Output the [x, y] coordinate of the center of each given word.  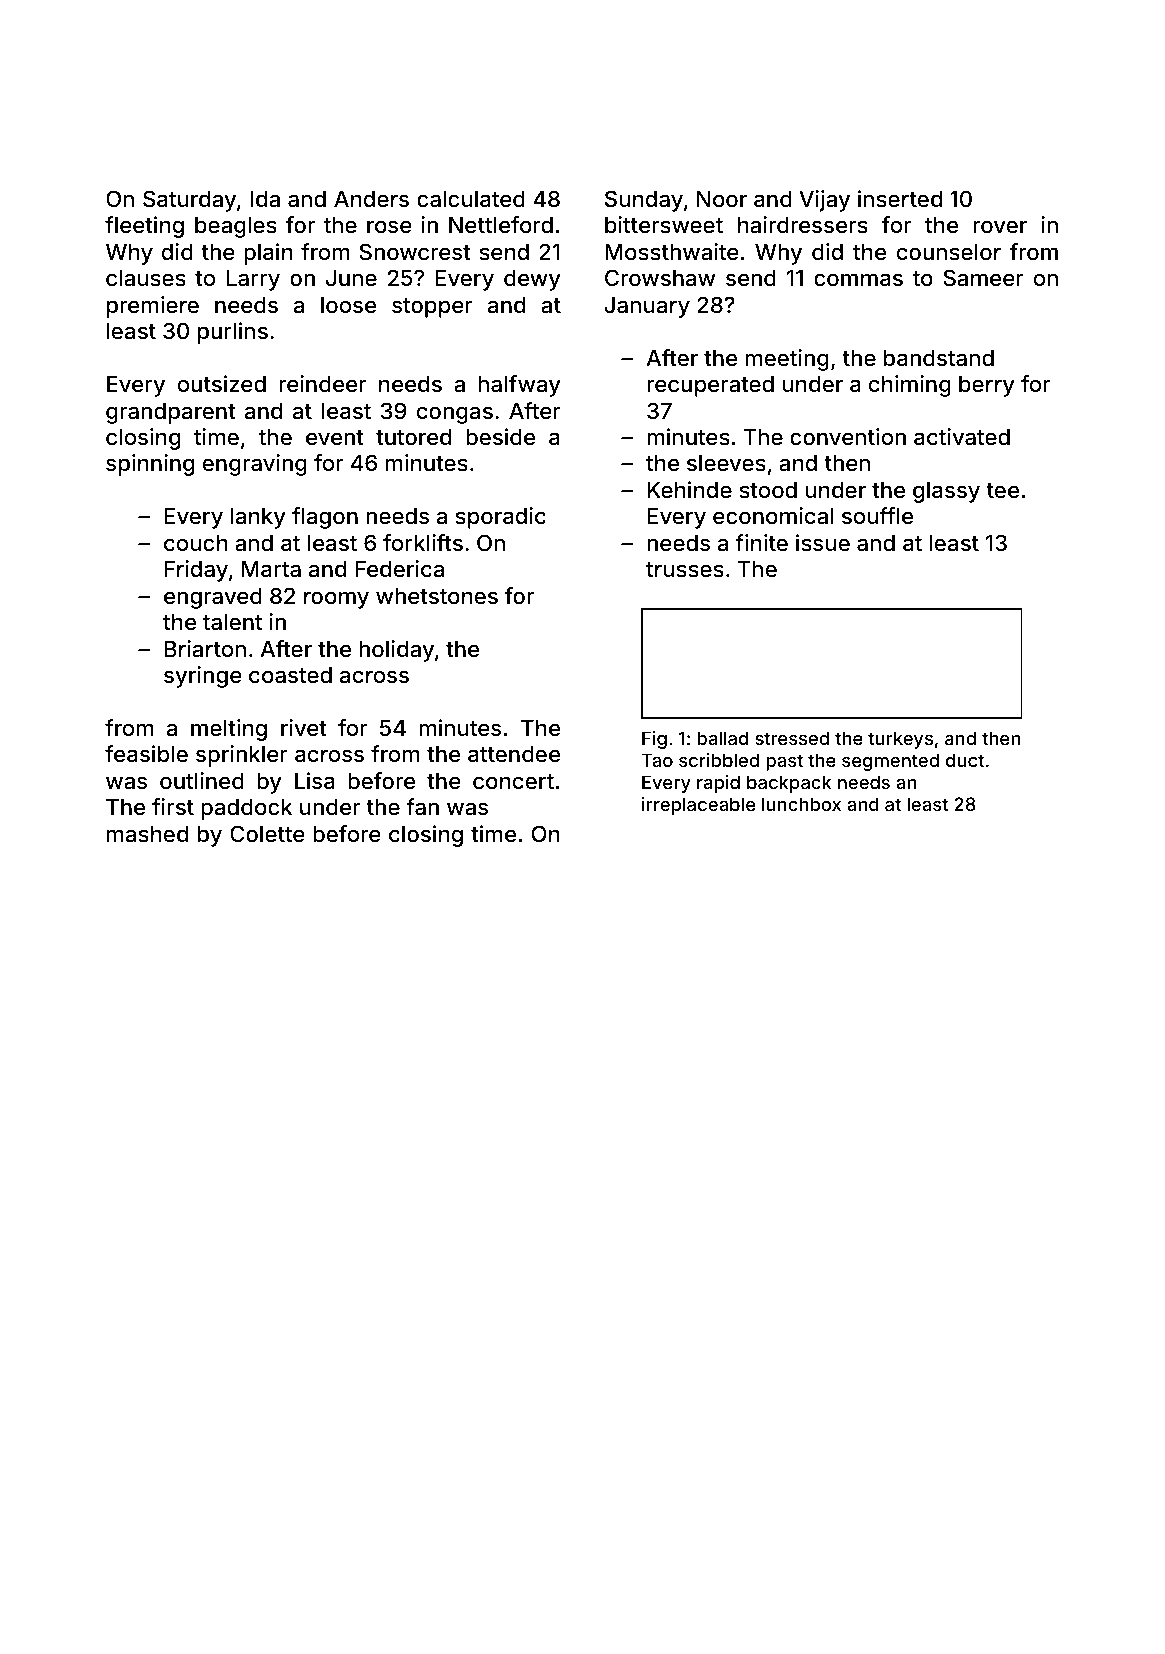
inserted [900, 198]
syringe [203, 677]
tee [1002, 490]
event [335, 437]
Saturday [189, 201]
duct [965, 760]
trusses [685, 569]
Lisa [315, 781]
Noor [722, 199]
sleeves [726, 463]
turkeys [900, 740]
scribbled [719, 760]
